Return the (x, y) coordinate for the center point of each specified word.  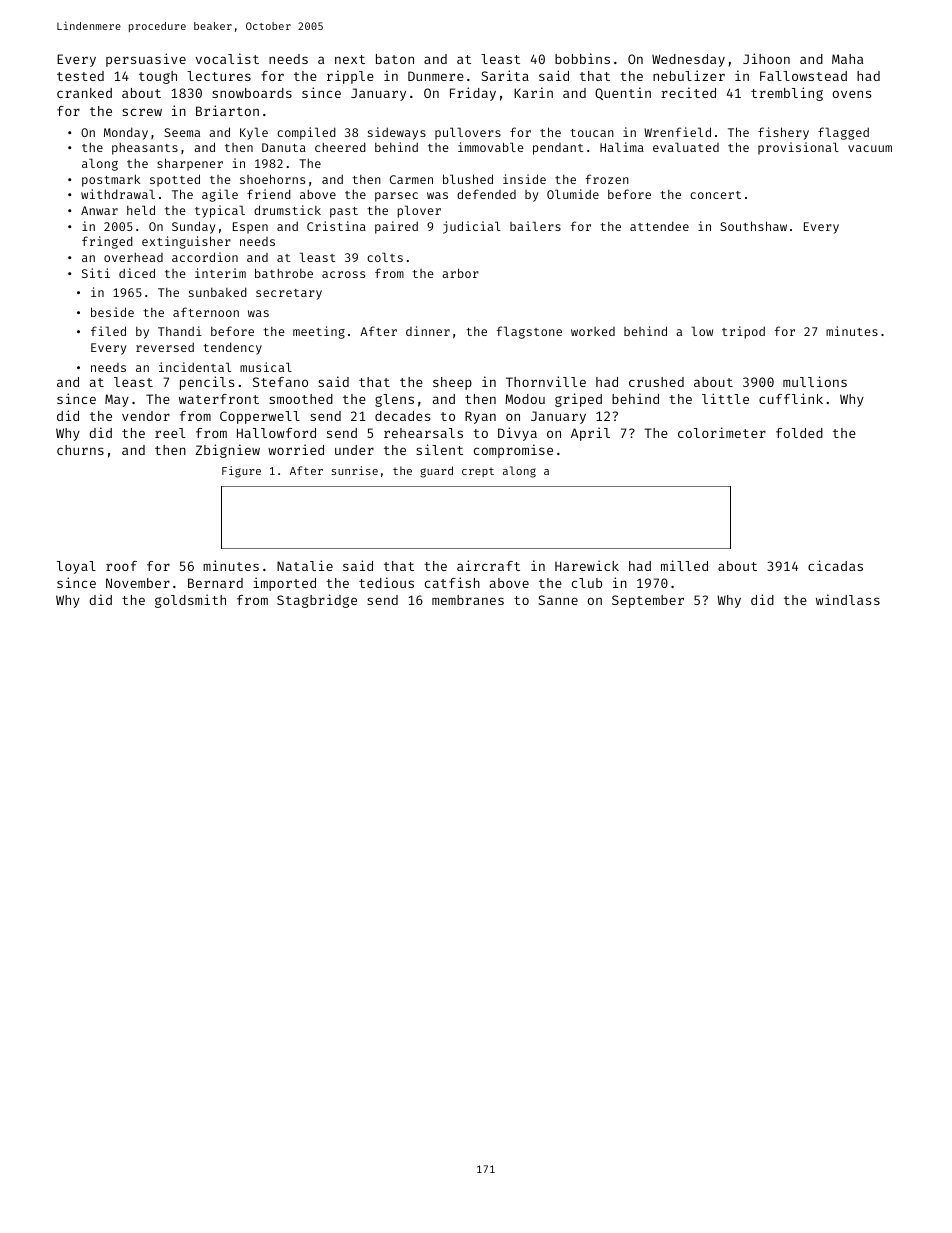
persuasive (146, 60)
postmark (111, 180)
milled (684, 565)
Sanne (558, 600)
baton (395, 59)
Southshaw (753, 226)
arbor (460, 273)
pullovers (468, 133)
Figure (241, 472)
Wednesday (688, 60)
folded (799, 433)
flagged (843, 133)
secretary (289, 294)
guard (436, 472)
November (138, 583)
